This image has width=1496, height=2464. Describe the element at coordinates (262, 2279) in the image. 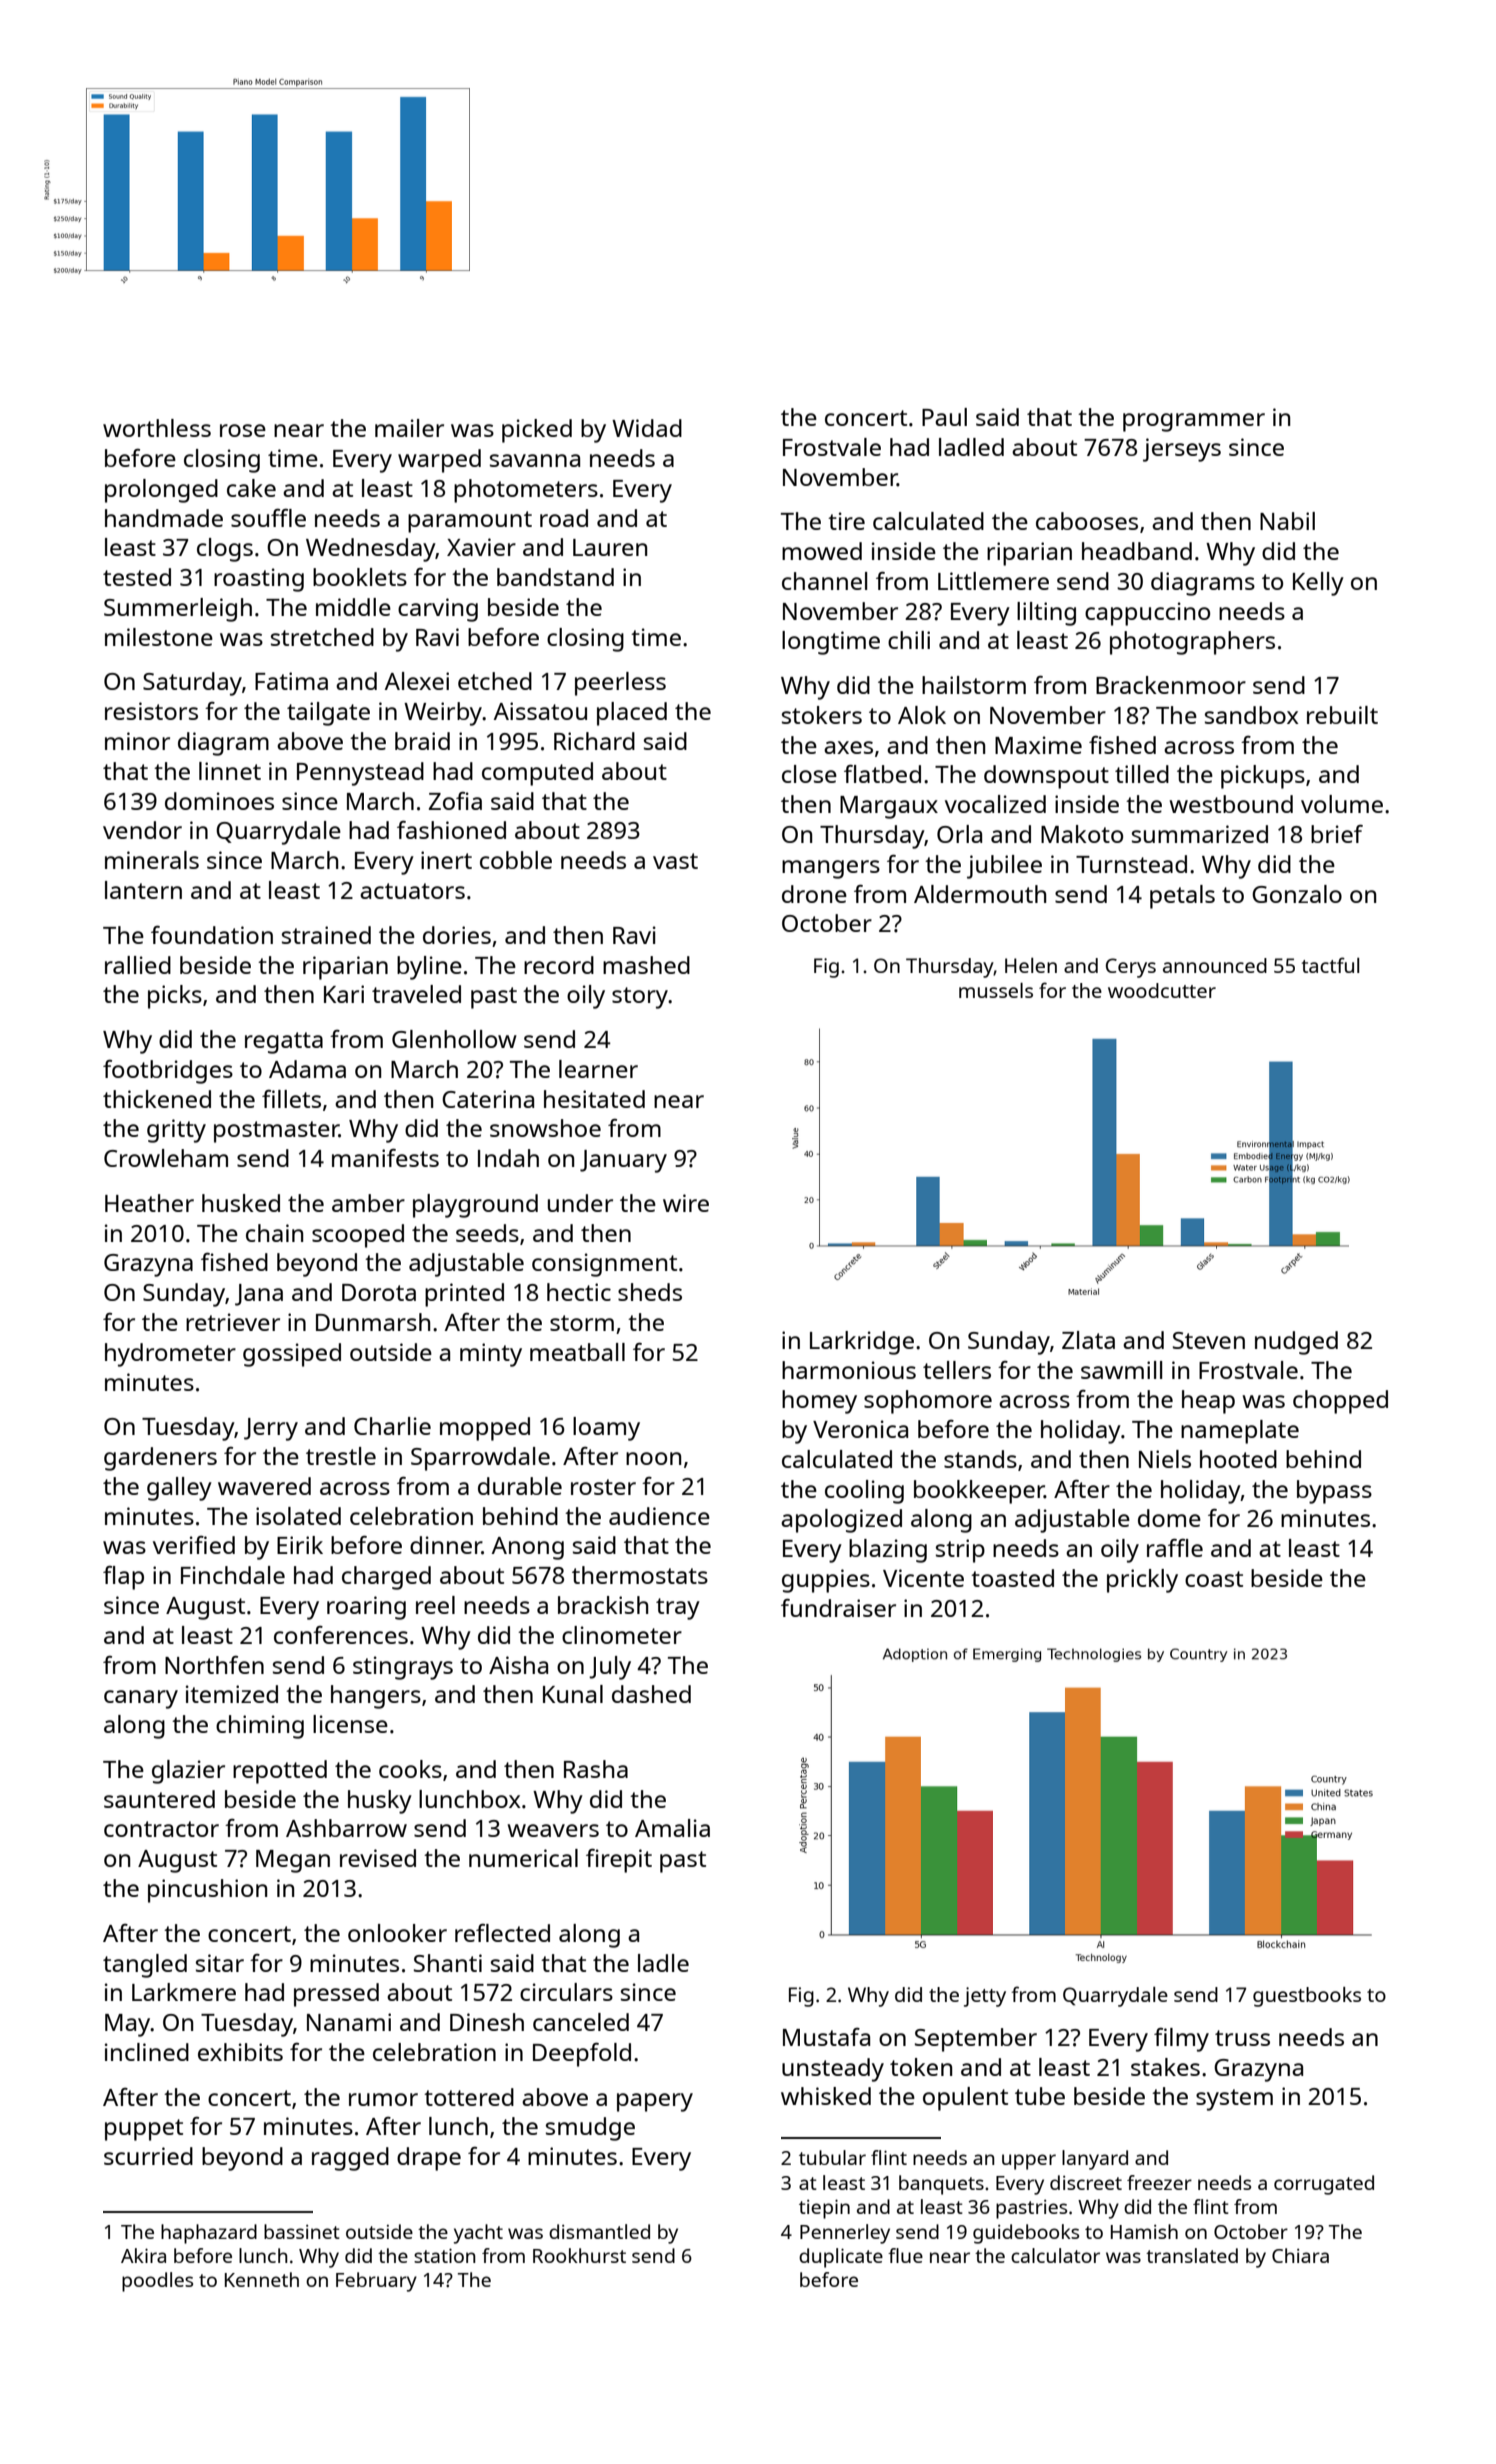

I see `Kenneth` at that location.
